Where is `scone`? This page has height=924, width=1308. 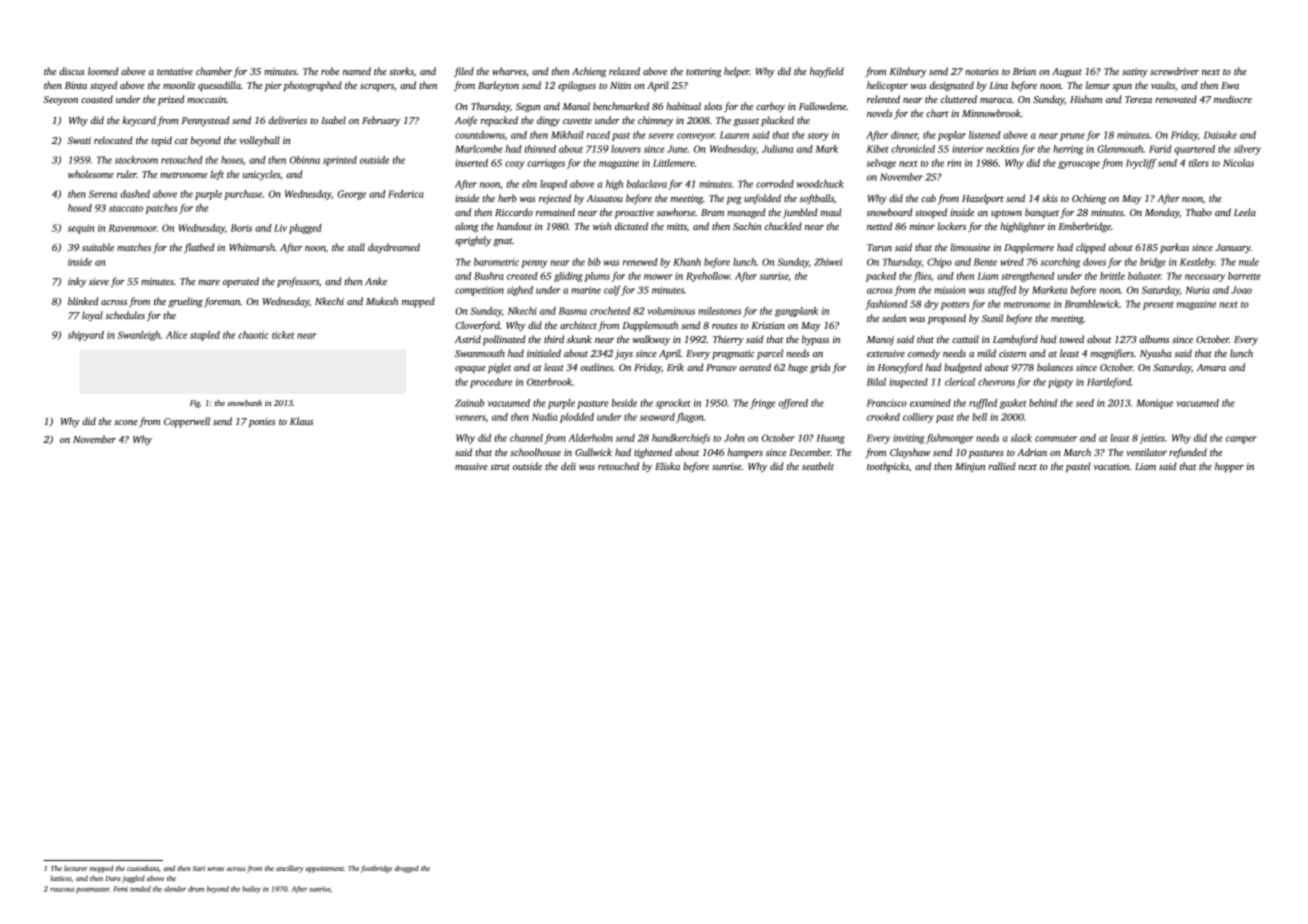
scone is located at coordinates (126, 422).
